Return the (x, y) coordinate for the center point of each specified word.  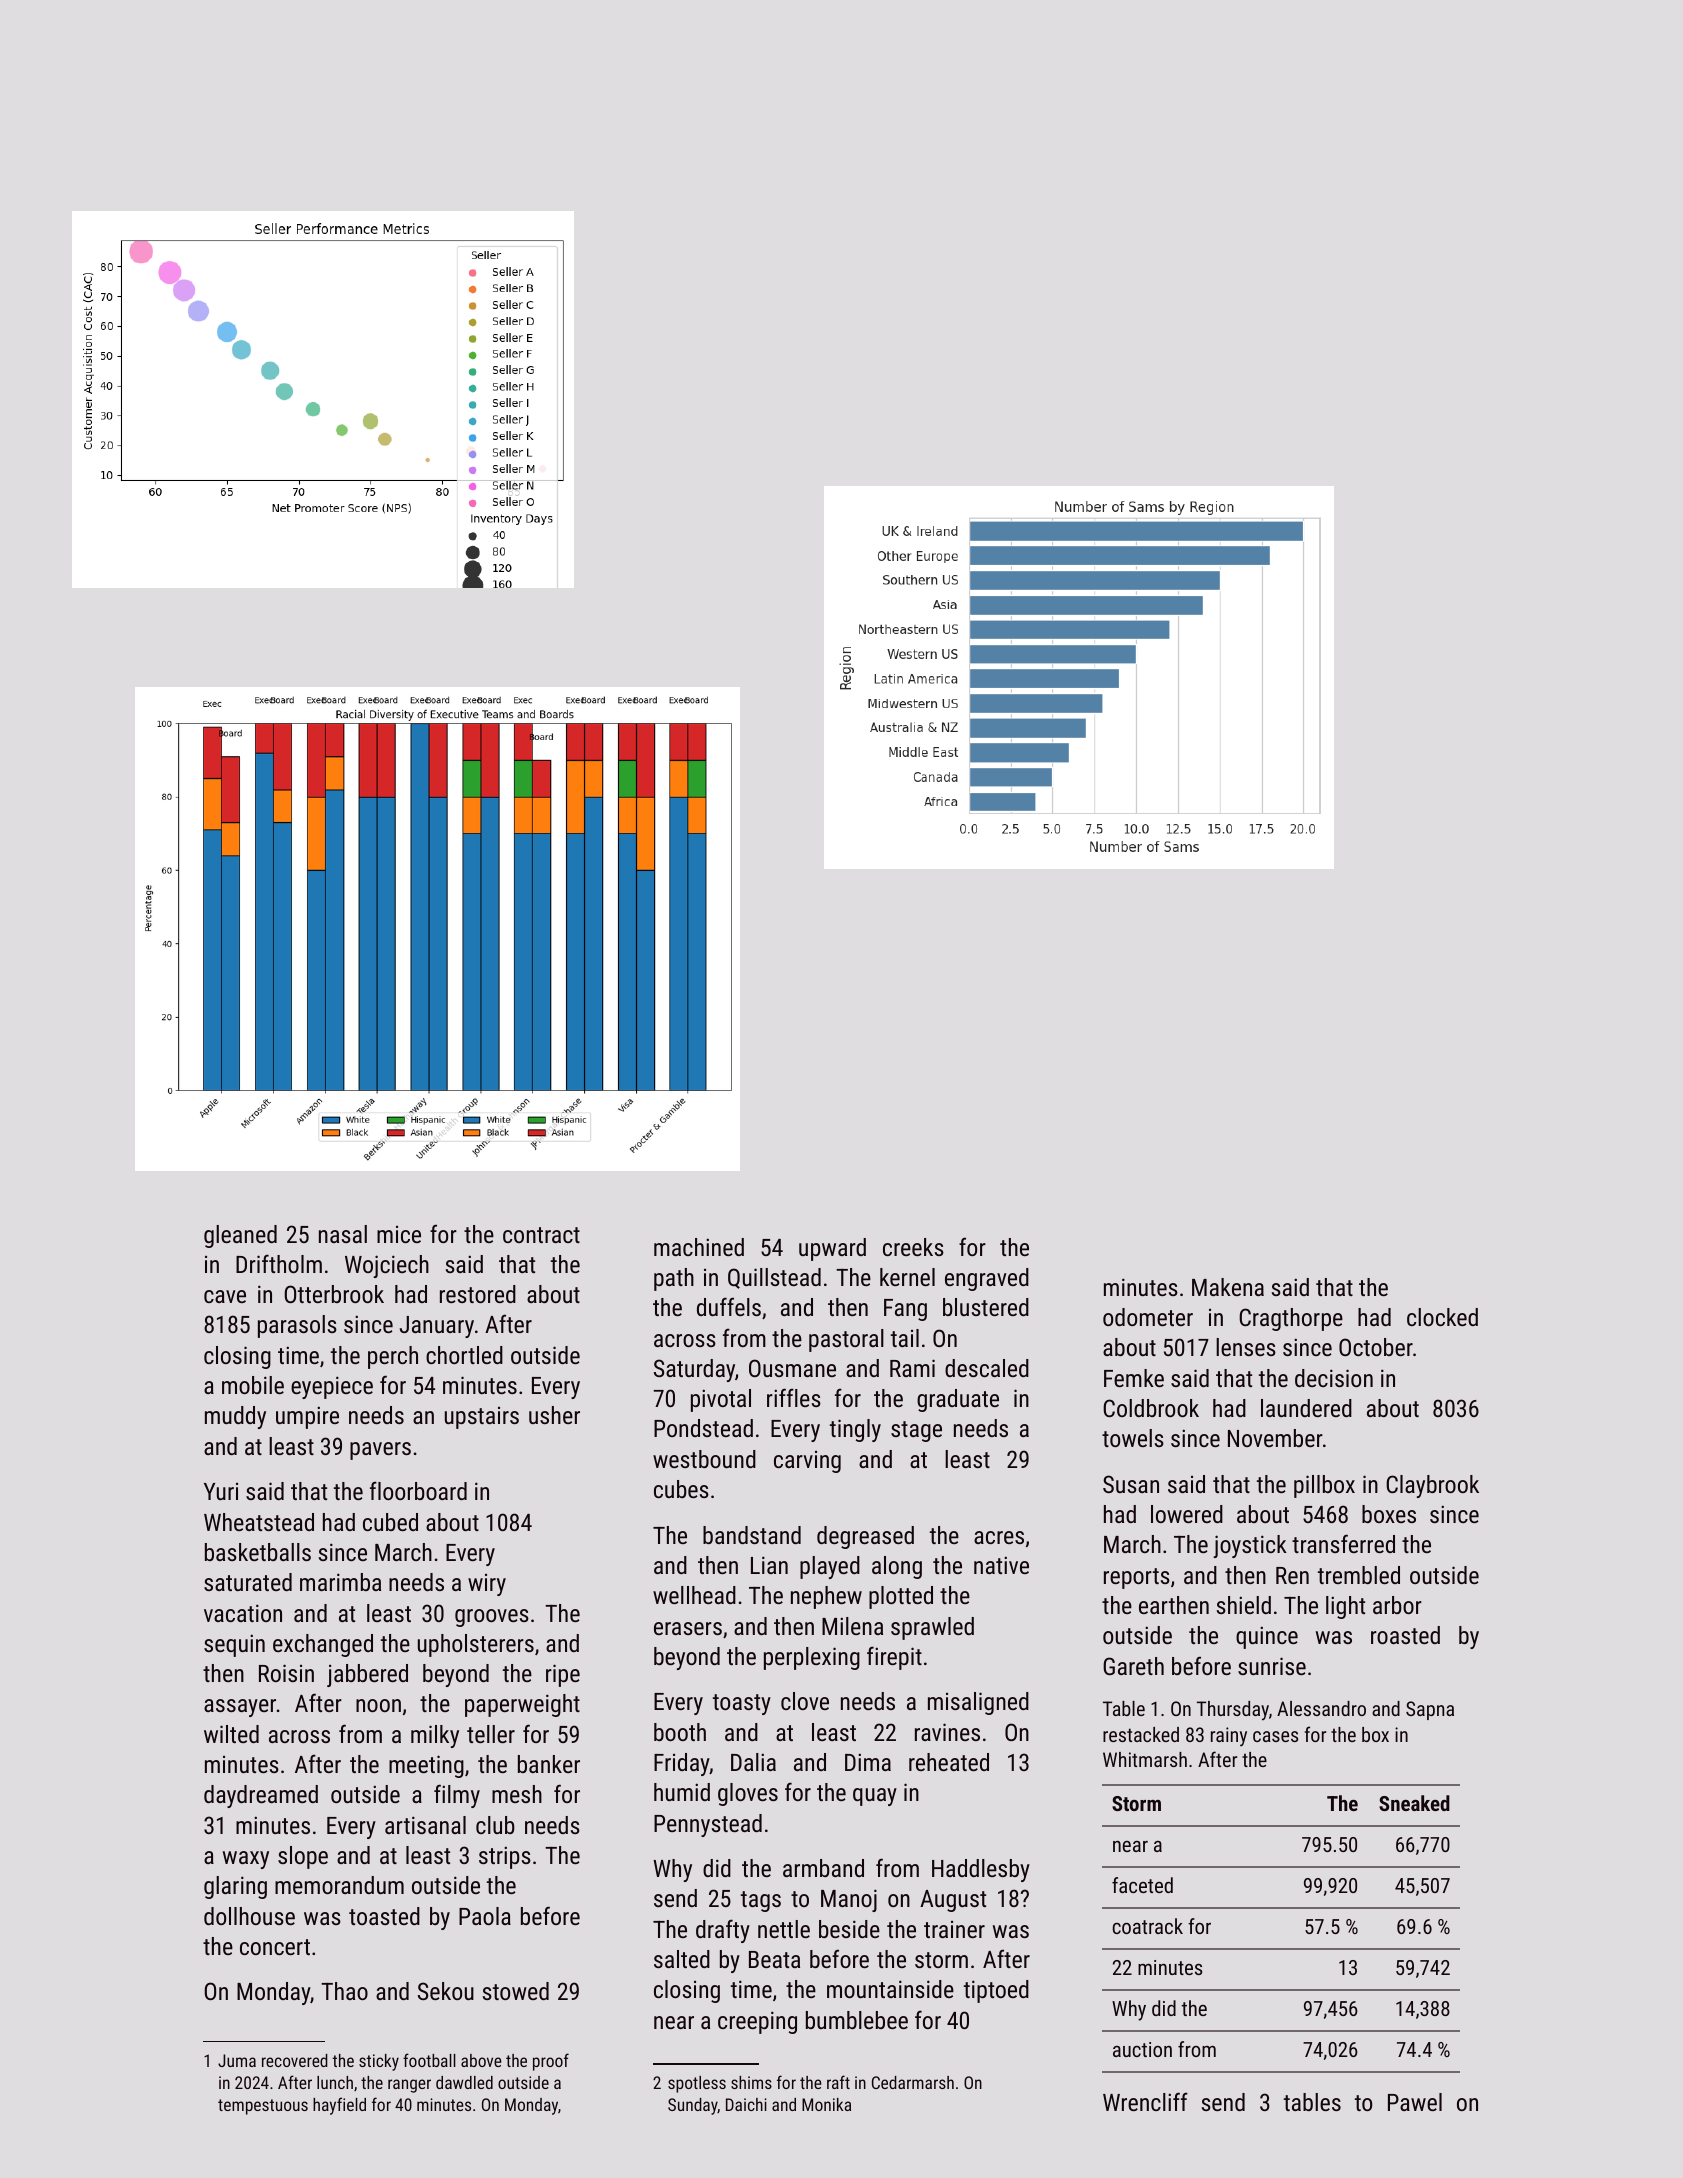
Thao (344, 1991)
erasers (688, 1628)
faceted (1142, 1885)
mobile (253, 1385)
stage (916, 1431)
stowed (516, 1991)
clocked (1442, 1317)
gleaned (240, 1236)
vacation (243, 1613)
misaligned (978, 1703)
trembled (1359, 1575)
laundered (1306, 1408)
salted (682, 1959)
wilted (231, 1734)
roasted (1405, 1635)
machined (699, 1247)
